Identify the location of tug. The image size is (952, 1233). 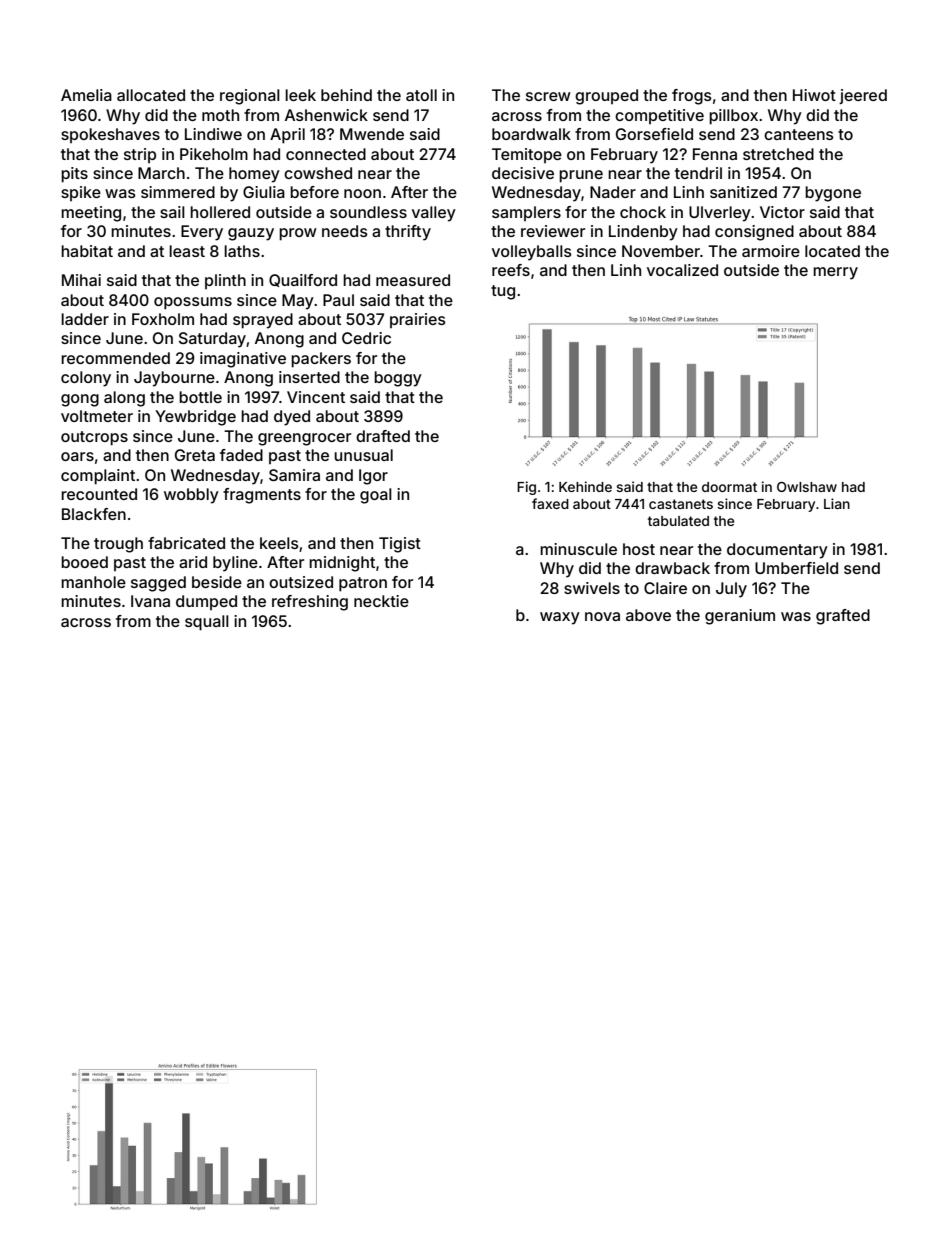
(503, 292).
